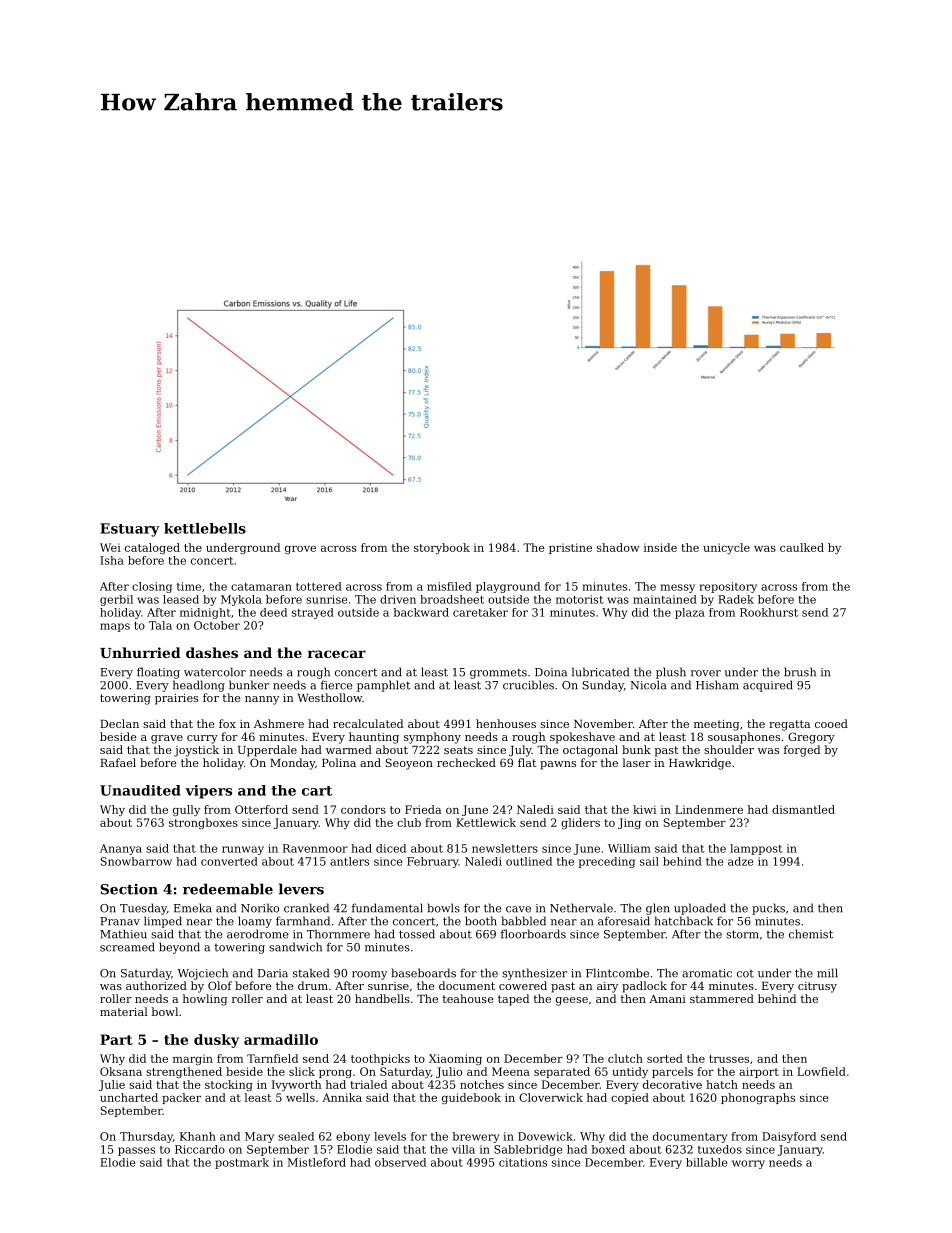 This page has height=1233, width=952. I want to click on dismantled, so click(803, 809).
